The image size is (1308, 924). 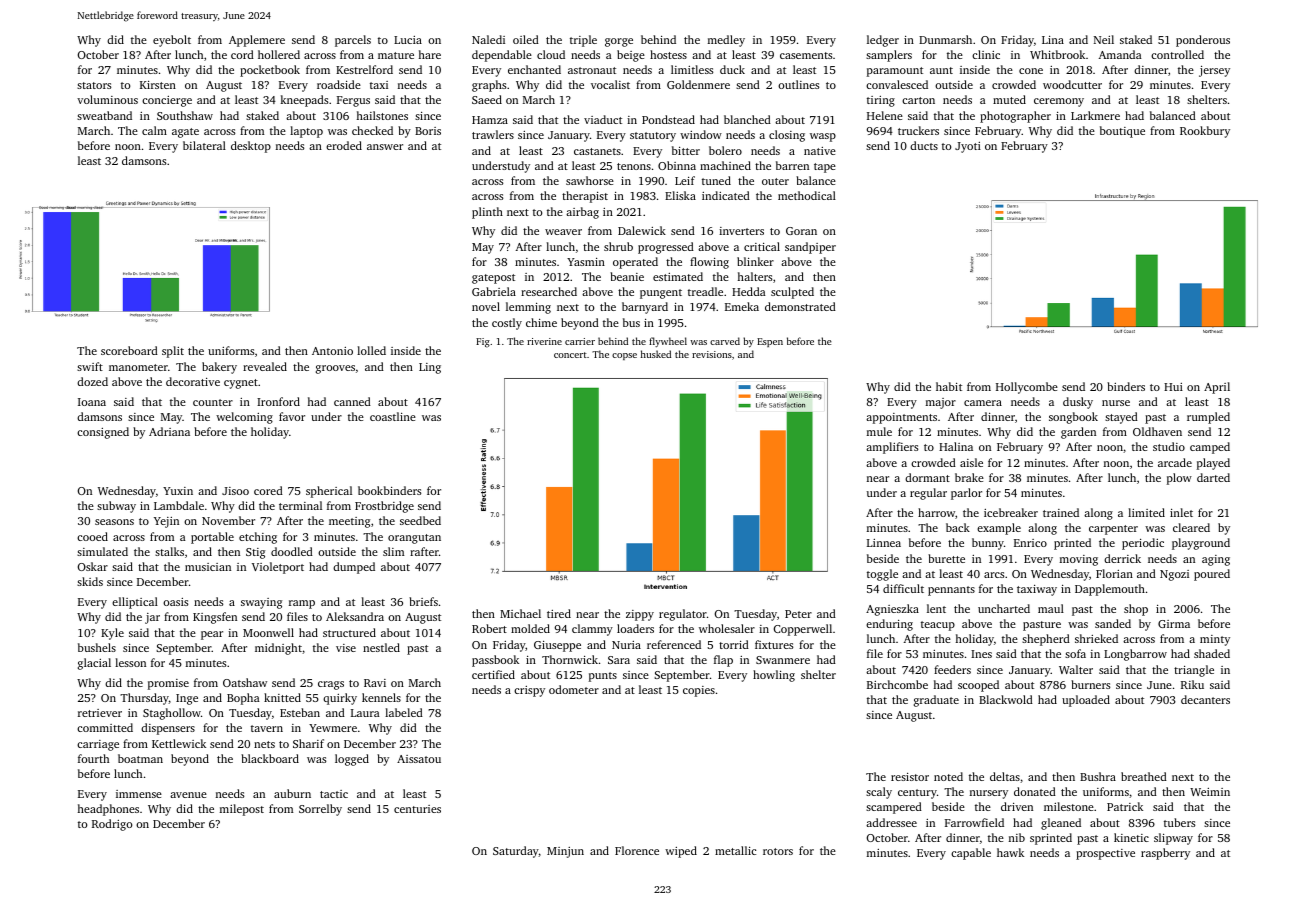 I want to click on seedbed, so click(x=420, y=520).
